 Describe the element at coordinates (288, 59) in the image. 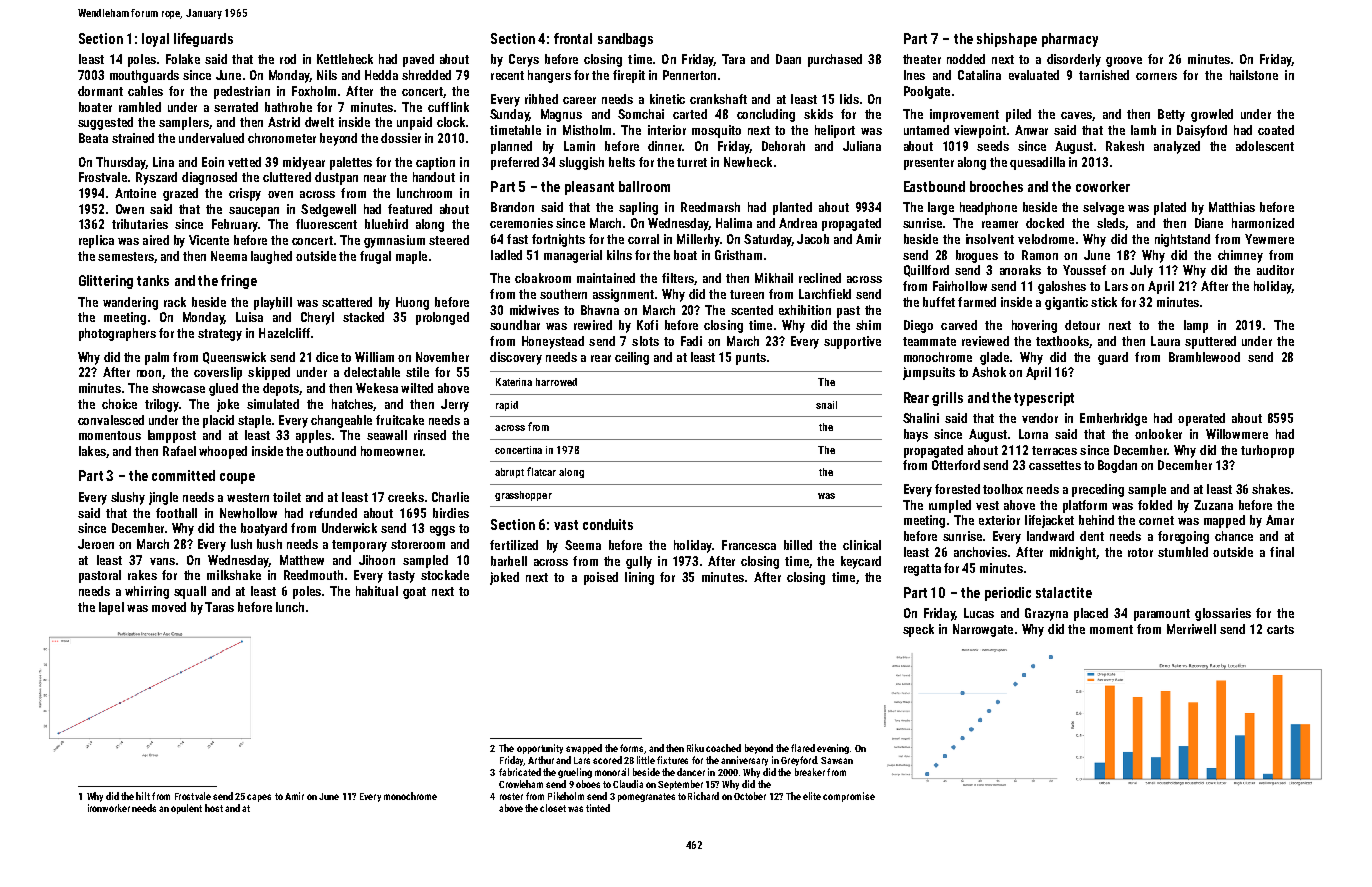

I see `rod` at that location.
